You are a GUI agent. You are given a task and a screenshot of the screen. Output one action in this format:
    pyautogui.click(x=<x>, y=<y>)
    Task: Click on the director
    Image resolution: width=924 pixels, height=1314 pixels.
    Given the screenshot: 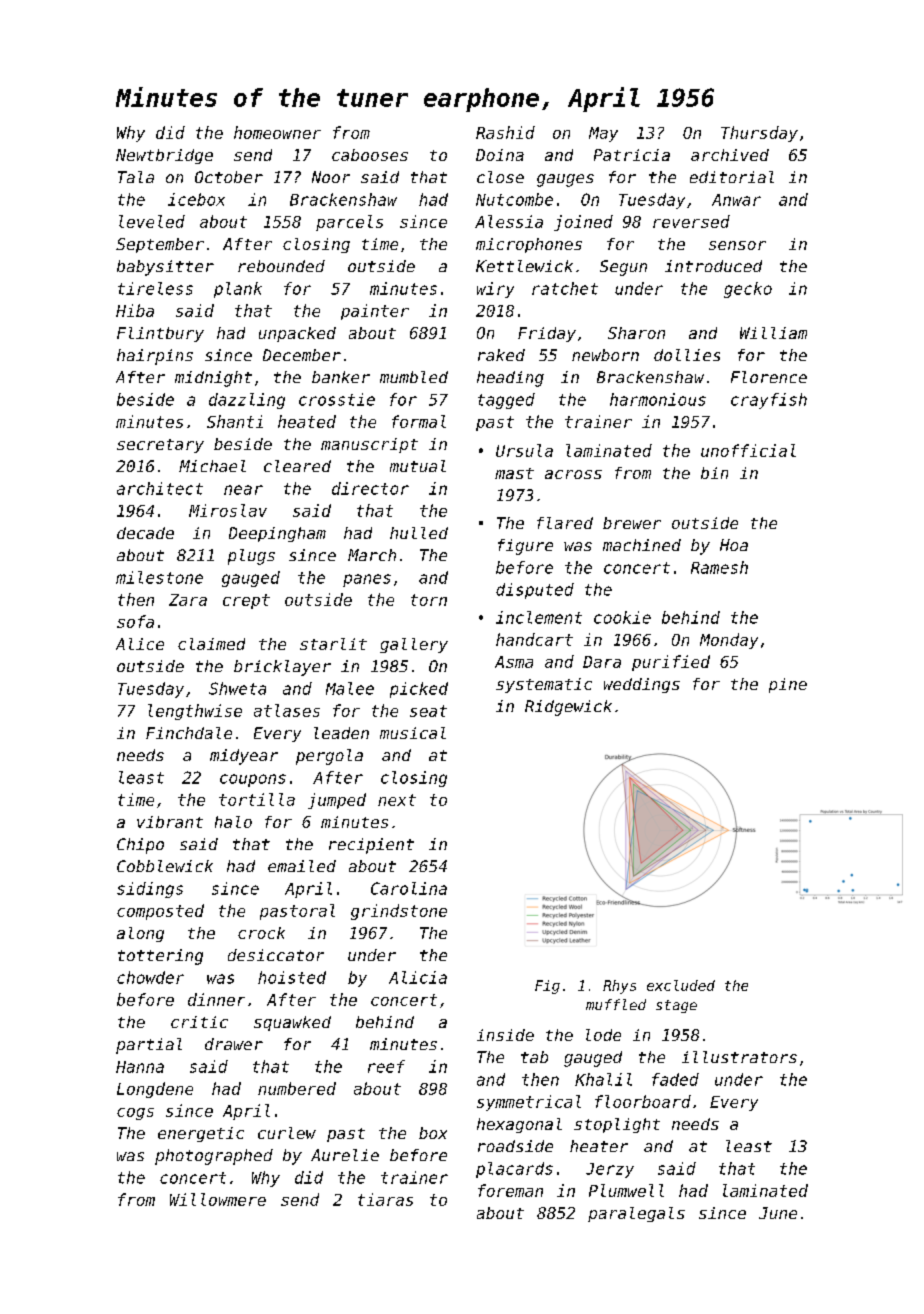 What is the action you would take?
    pyautogui.click(x=370, y=488)
